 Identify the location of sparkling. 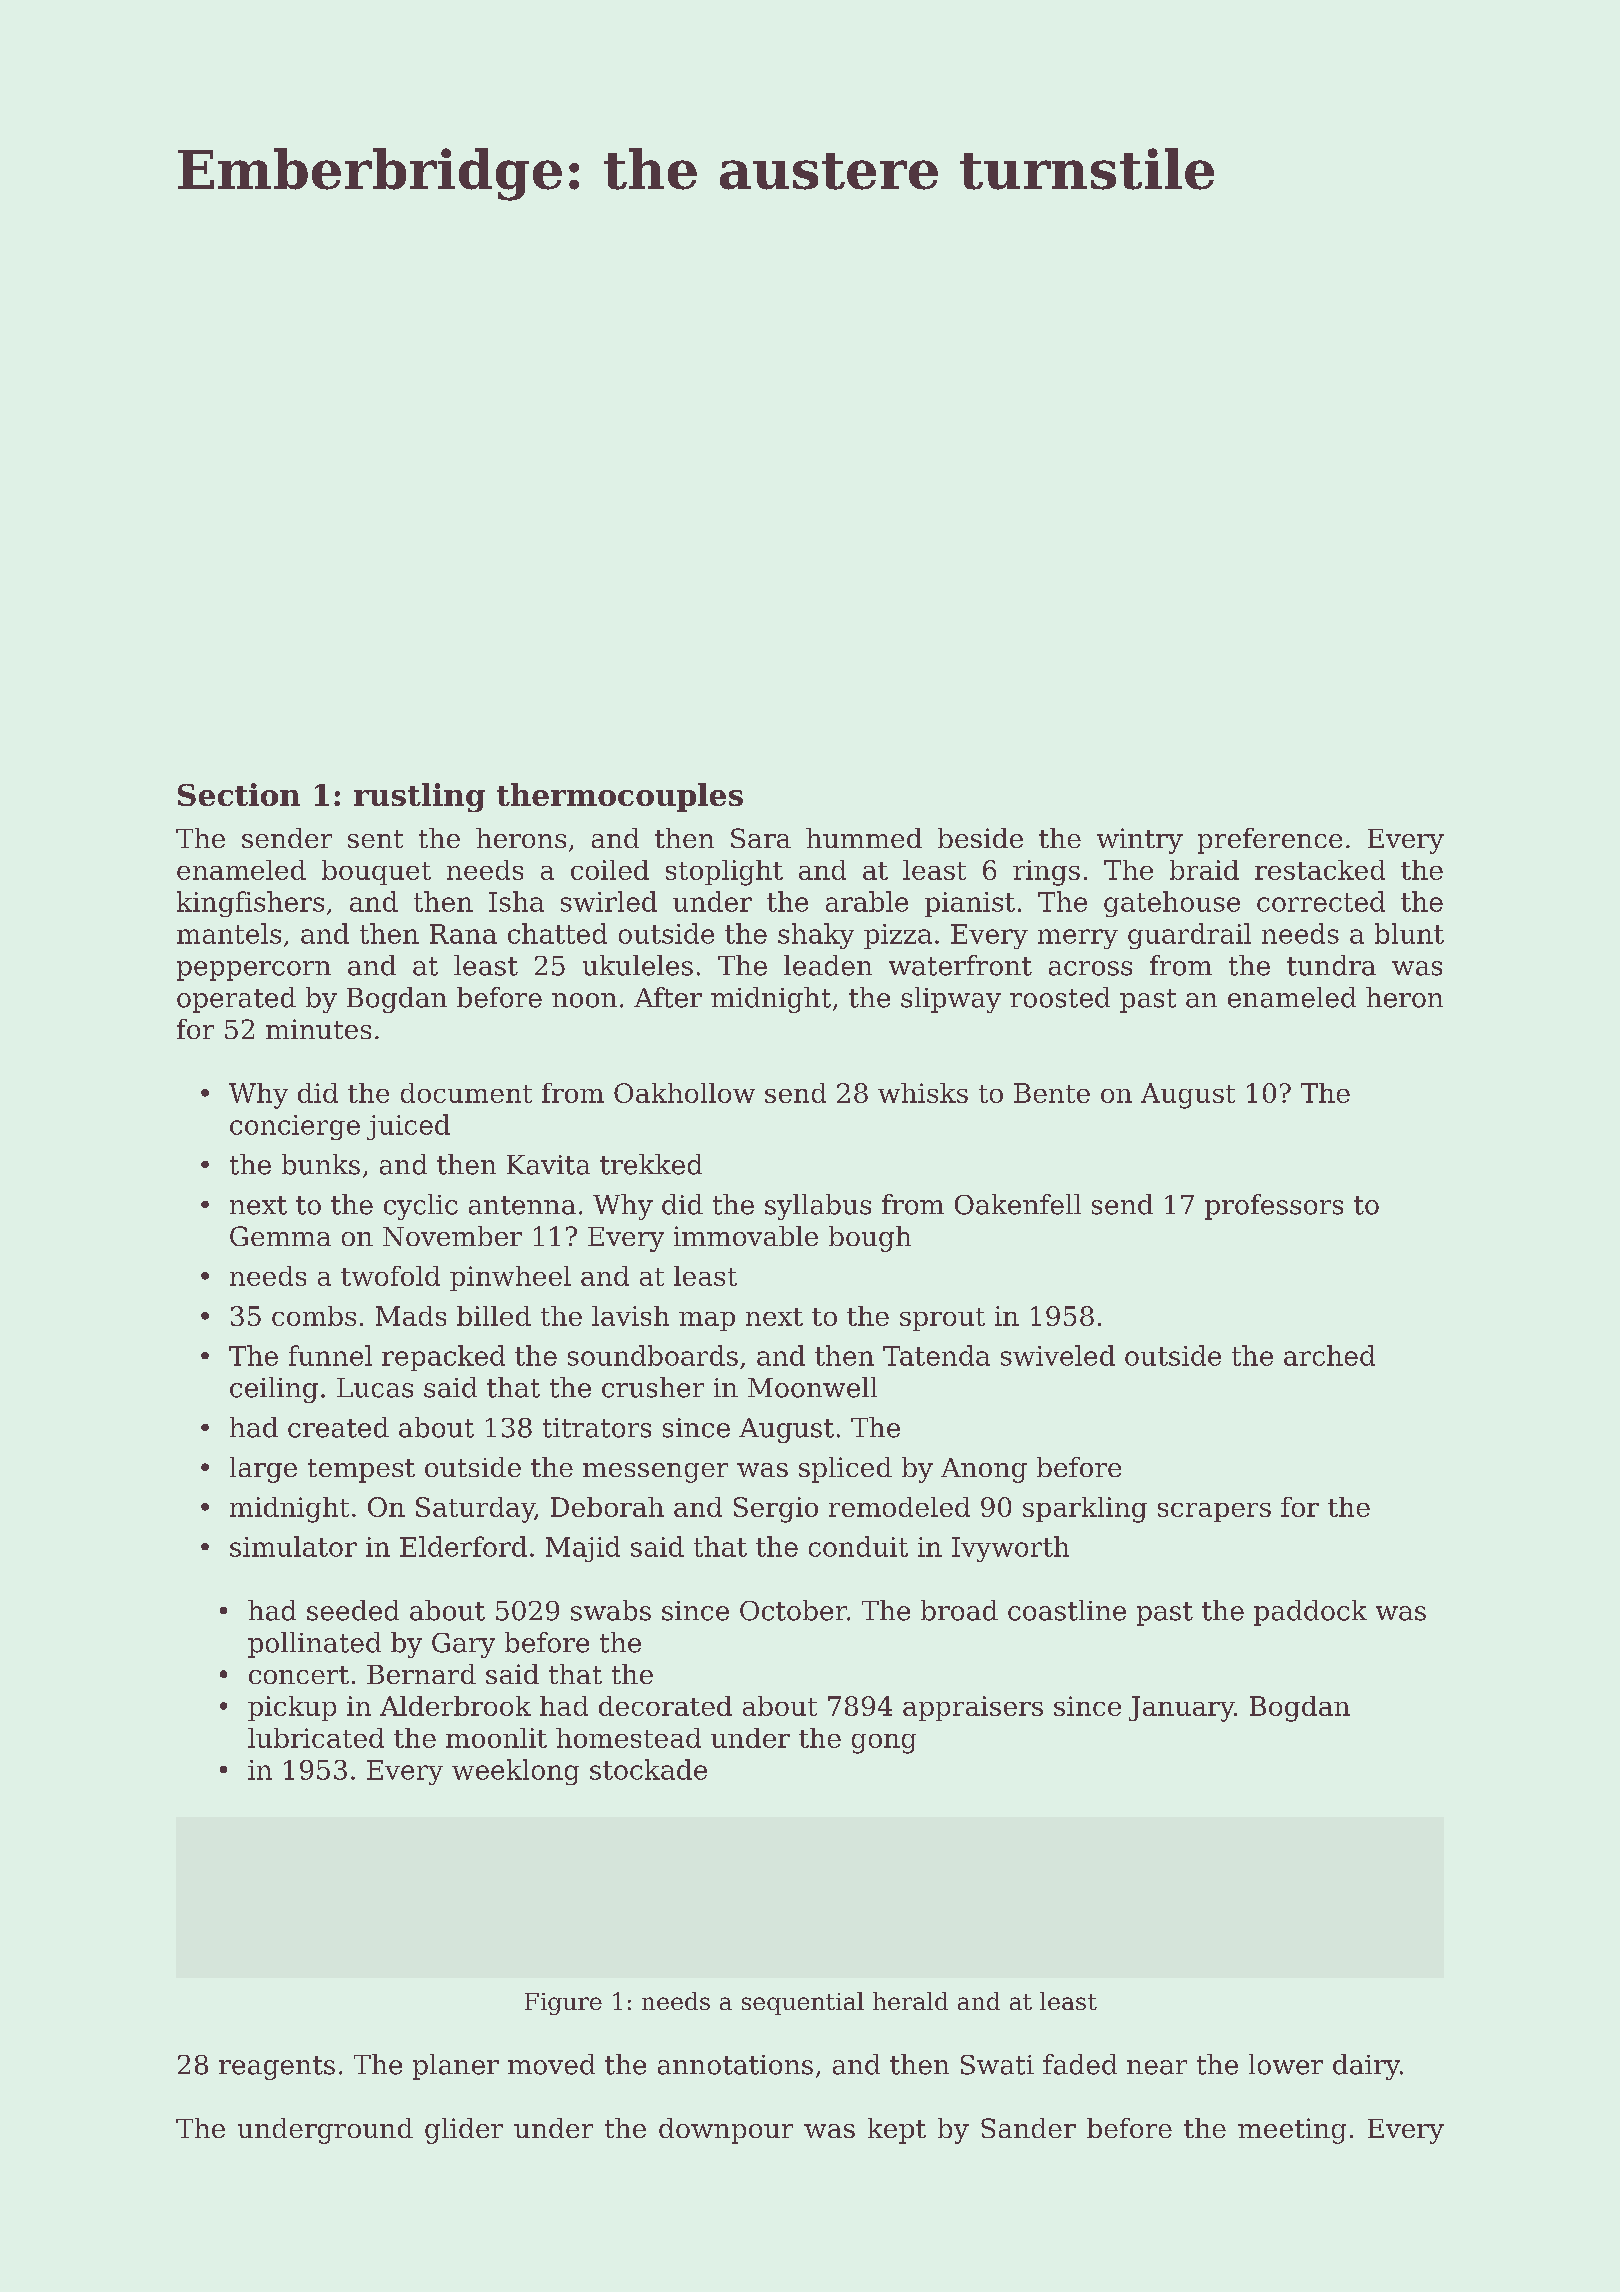
(1085, 1510).
